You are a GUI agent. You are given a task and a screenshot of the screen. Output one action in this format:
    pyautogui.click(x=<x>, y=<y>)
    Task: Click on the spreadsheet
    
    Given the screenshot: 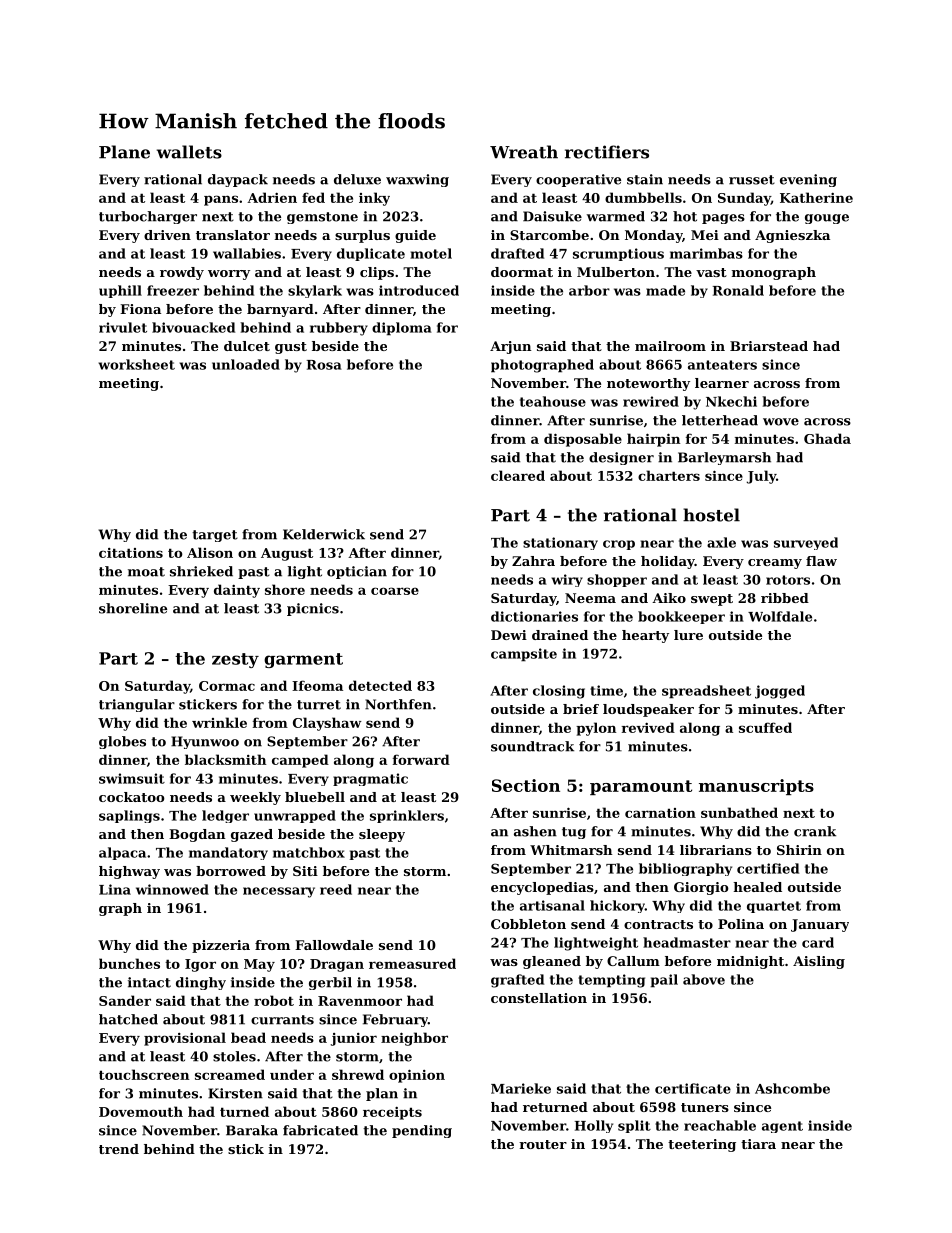 What is the action you would take?
    pyautogui.click(x=706, y=692)
